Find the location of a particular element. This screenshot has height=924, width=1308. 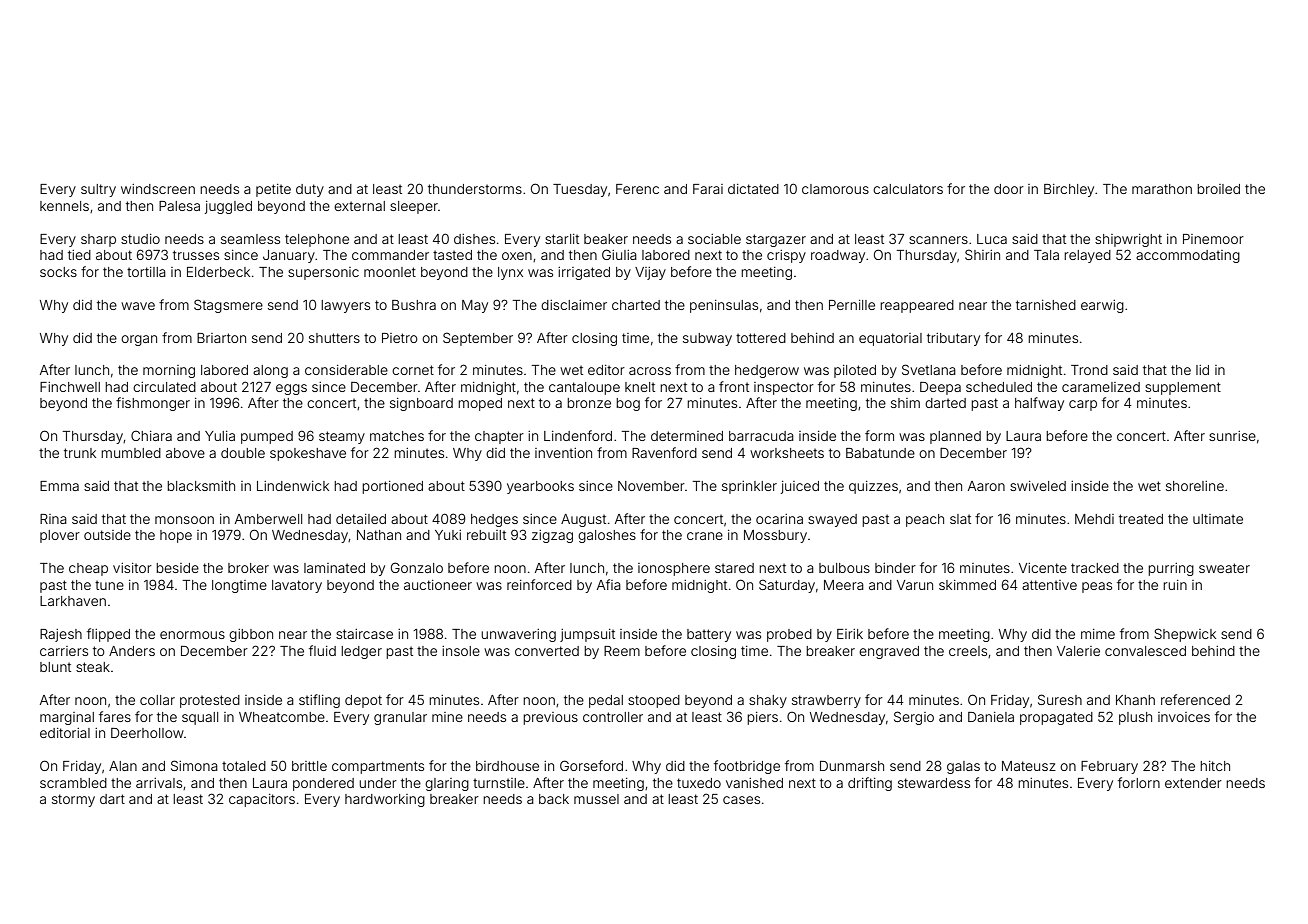

Suresh is located at coordinates (1060, 699).
